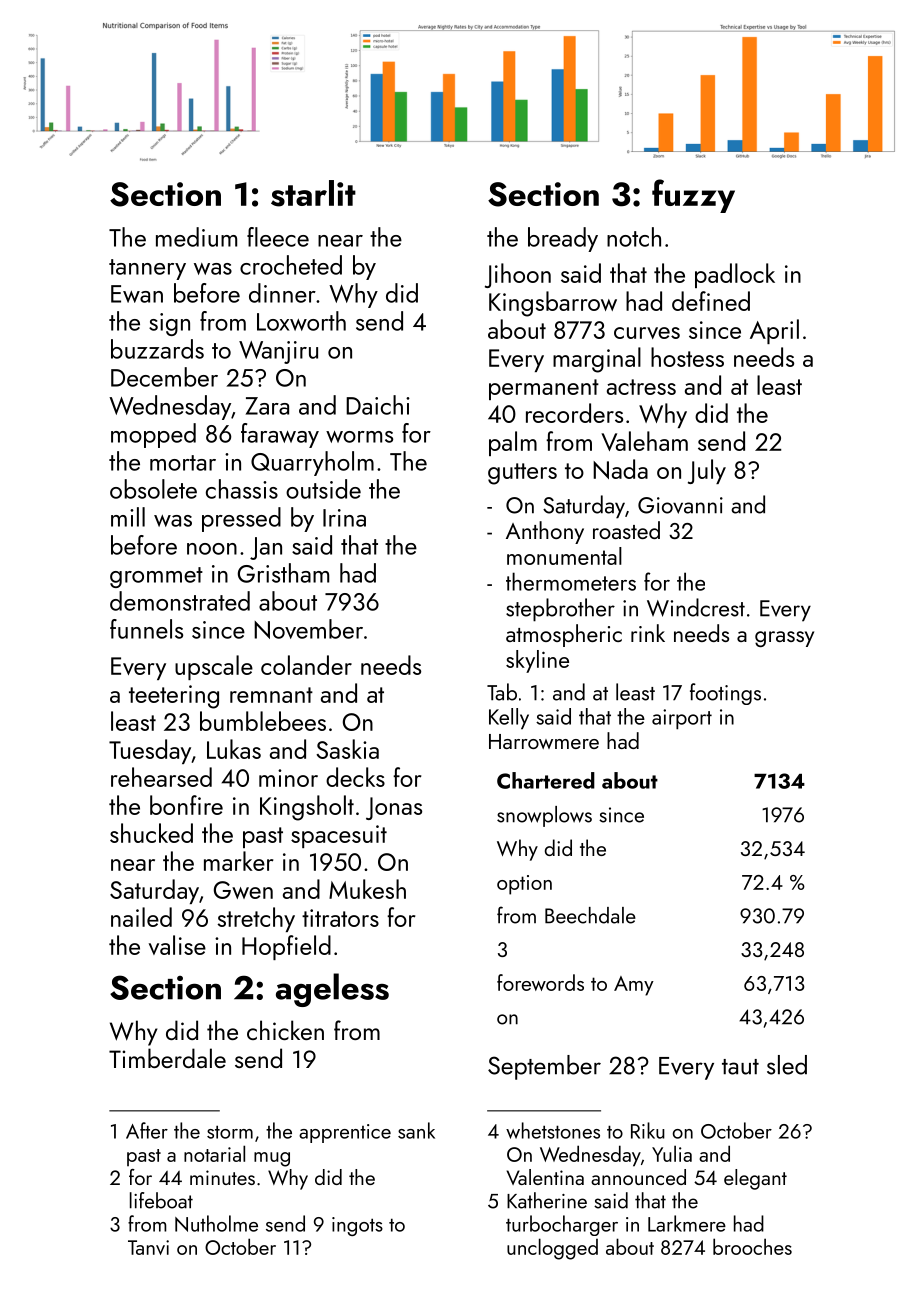  What do you see at coordinates (313, 193) in the screenshot?
I see `starlit` at bounding box center [313, 193].
